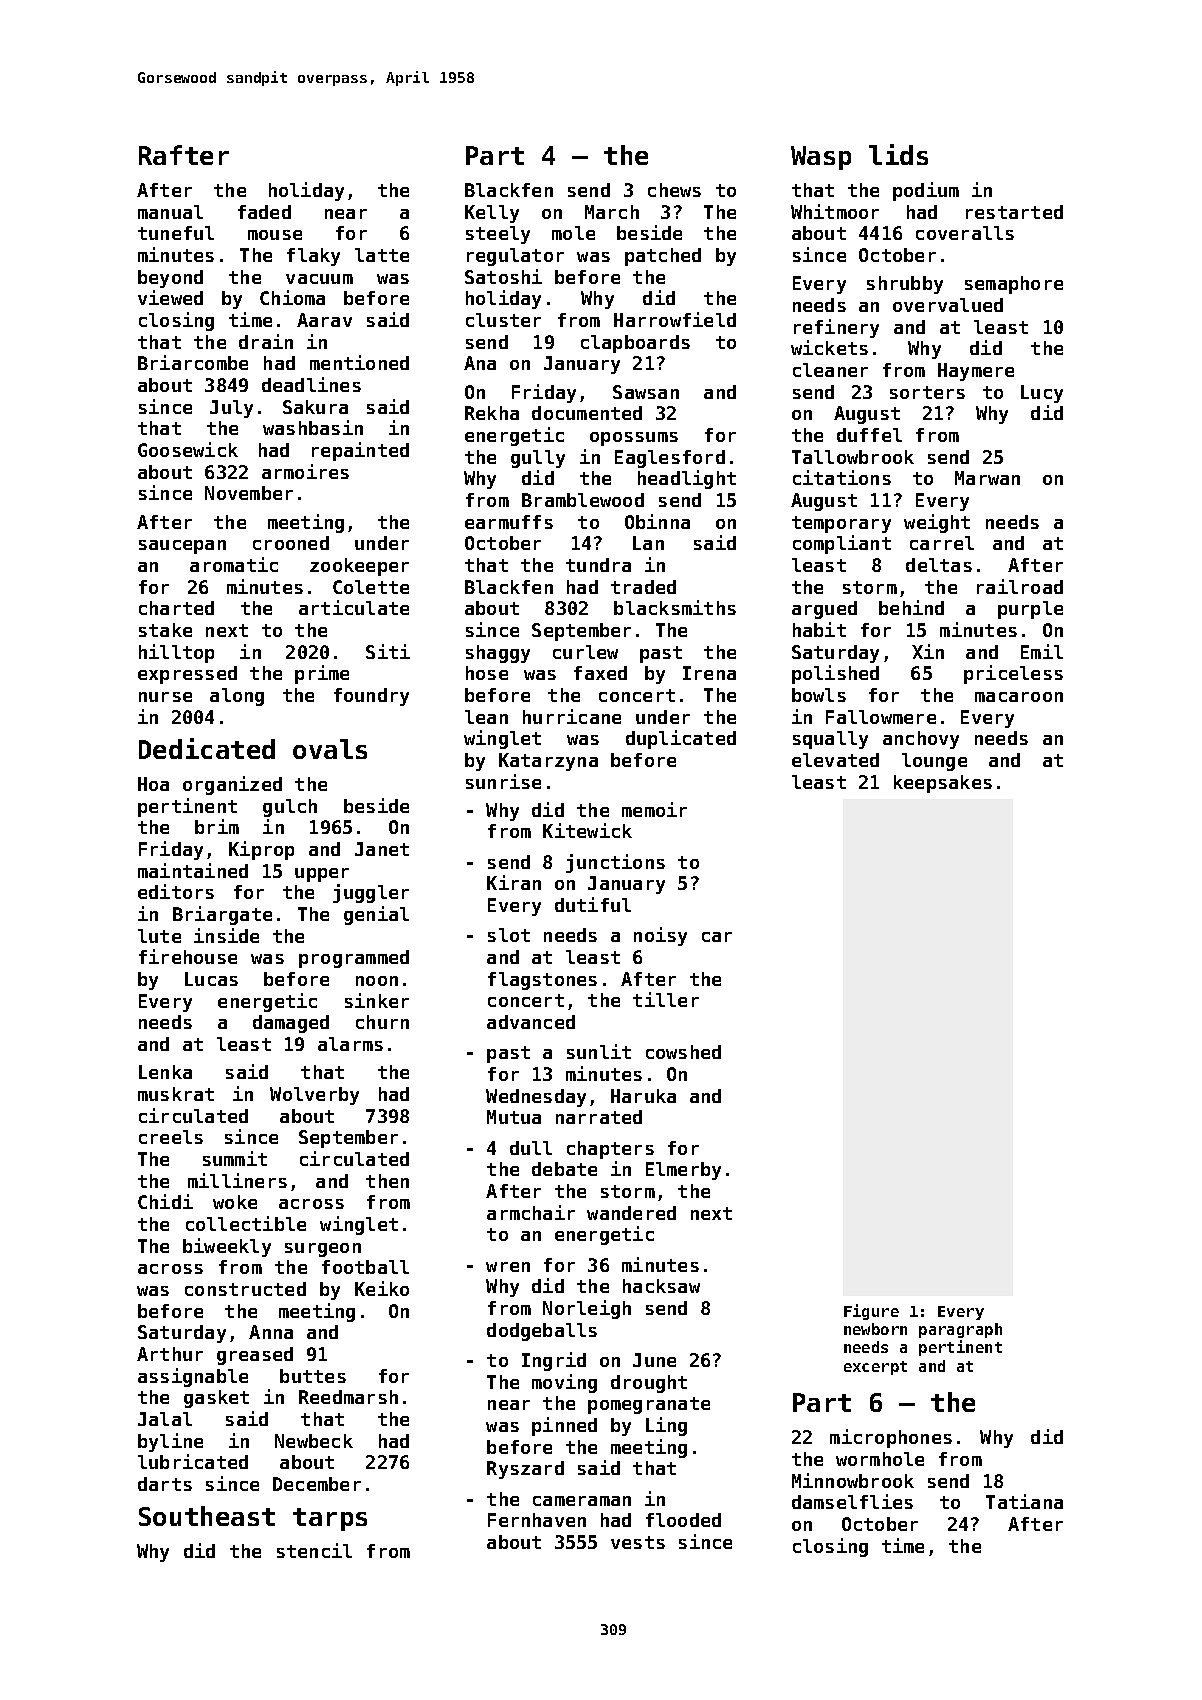 Image resolution: width=1202 pixels, height=1700 pixels. I want to click on vests, so click(638, 1542).
